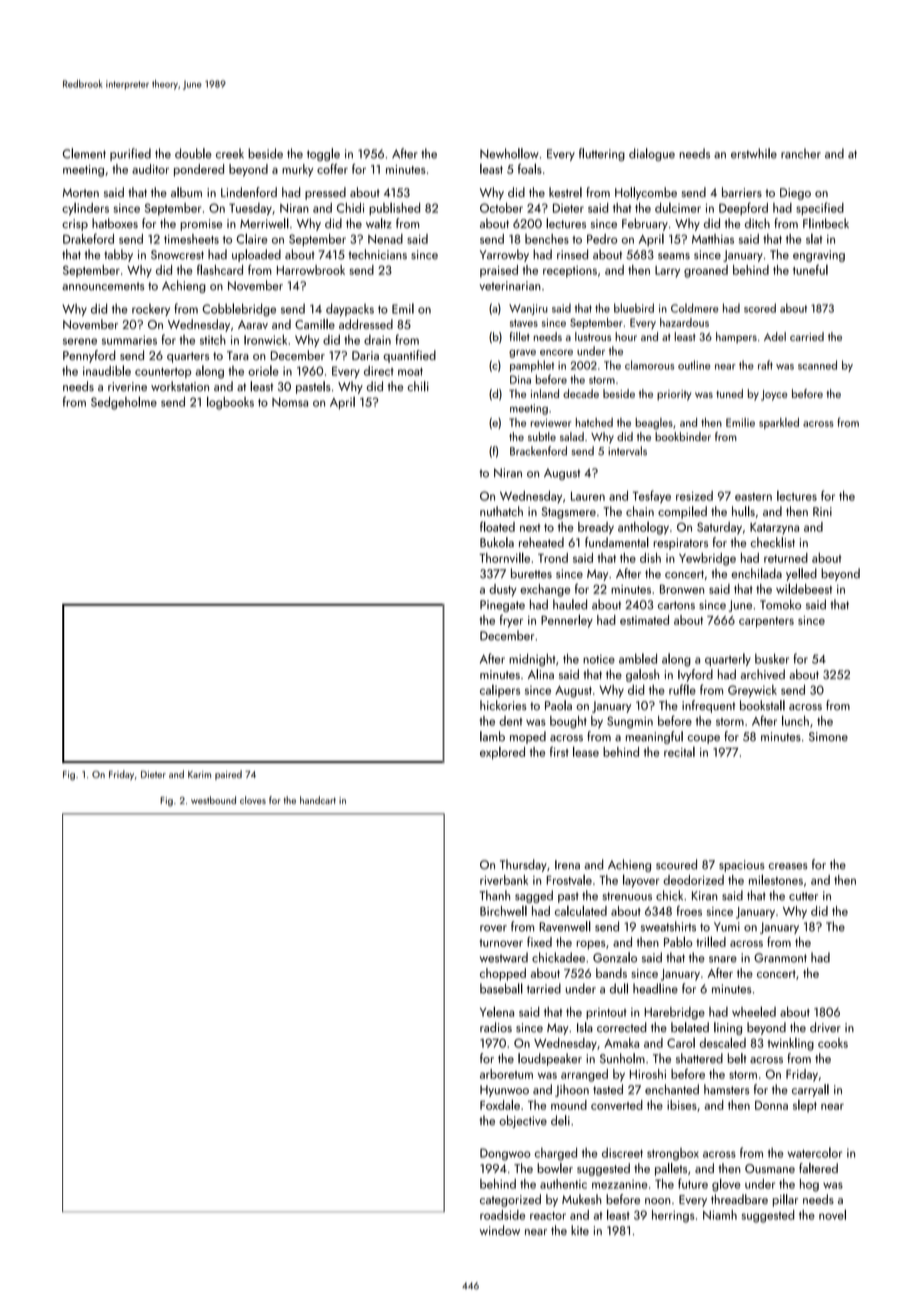 This image has height=1314, width=924. Describe the element at coordinates (213, 800) in the image. I see `westbound` at that location.
